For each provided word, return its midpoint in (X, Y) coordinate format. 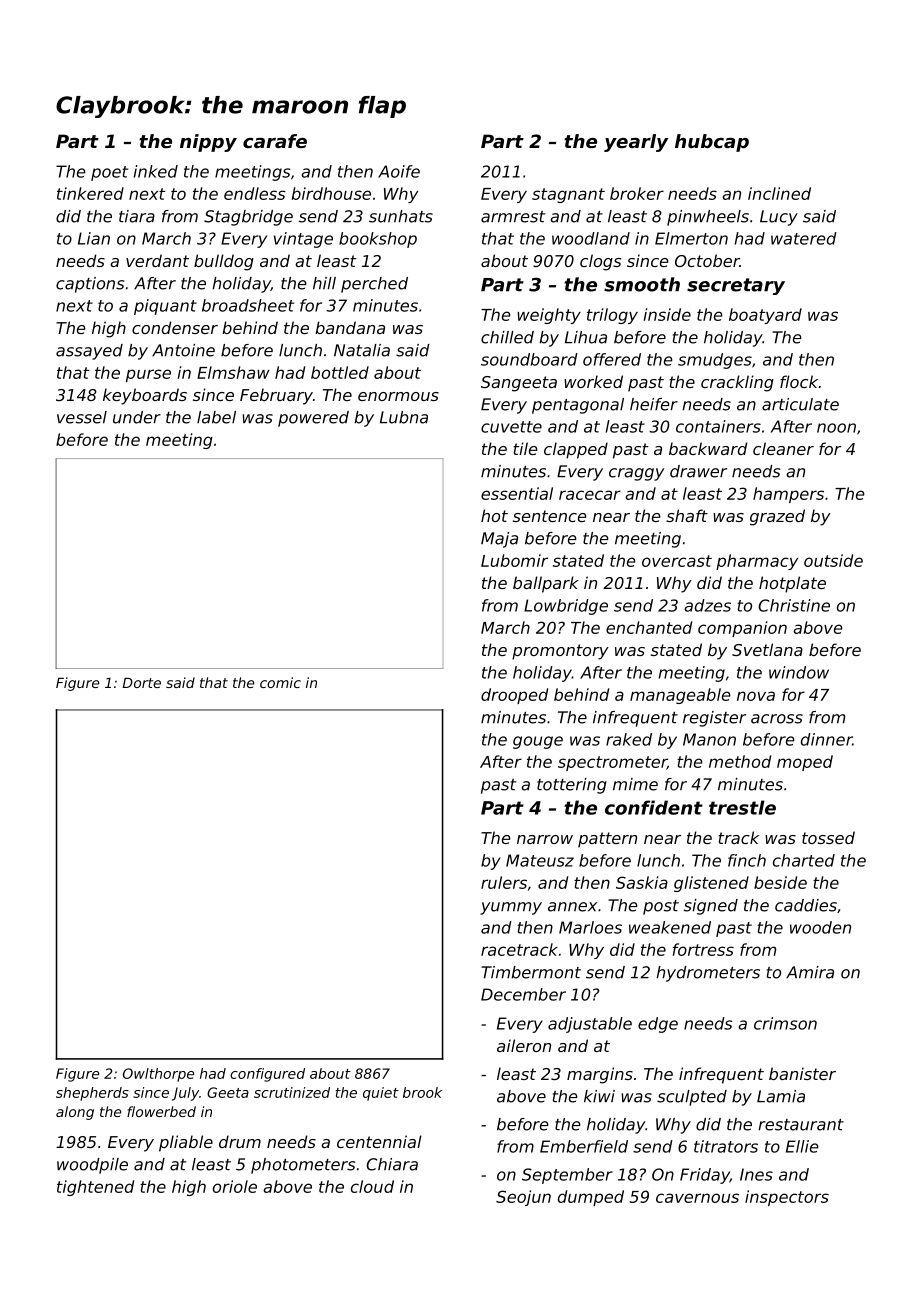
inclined (779, 193)
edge (658, 1025)
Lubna (404, 417)
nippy (208, 143)
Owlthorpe (158, 1075)
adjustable (590, 1025)
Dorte (141, 683)
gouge (538, 742)
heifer (654, 404)
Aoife (399, 171)
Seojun (523, 1198)
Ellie (802, 1146)
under (137, 417)
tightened (95, 1188)
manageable (680, 696)
